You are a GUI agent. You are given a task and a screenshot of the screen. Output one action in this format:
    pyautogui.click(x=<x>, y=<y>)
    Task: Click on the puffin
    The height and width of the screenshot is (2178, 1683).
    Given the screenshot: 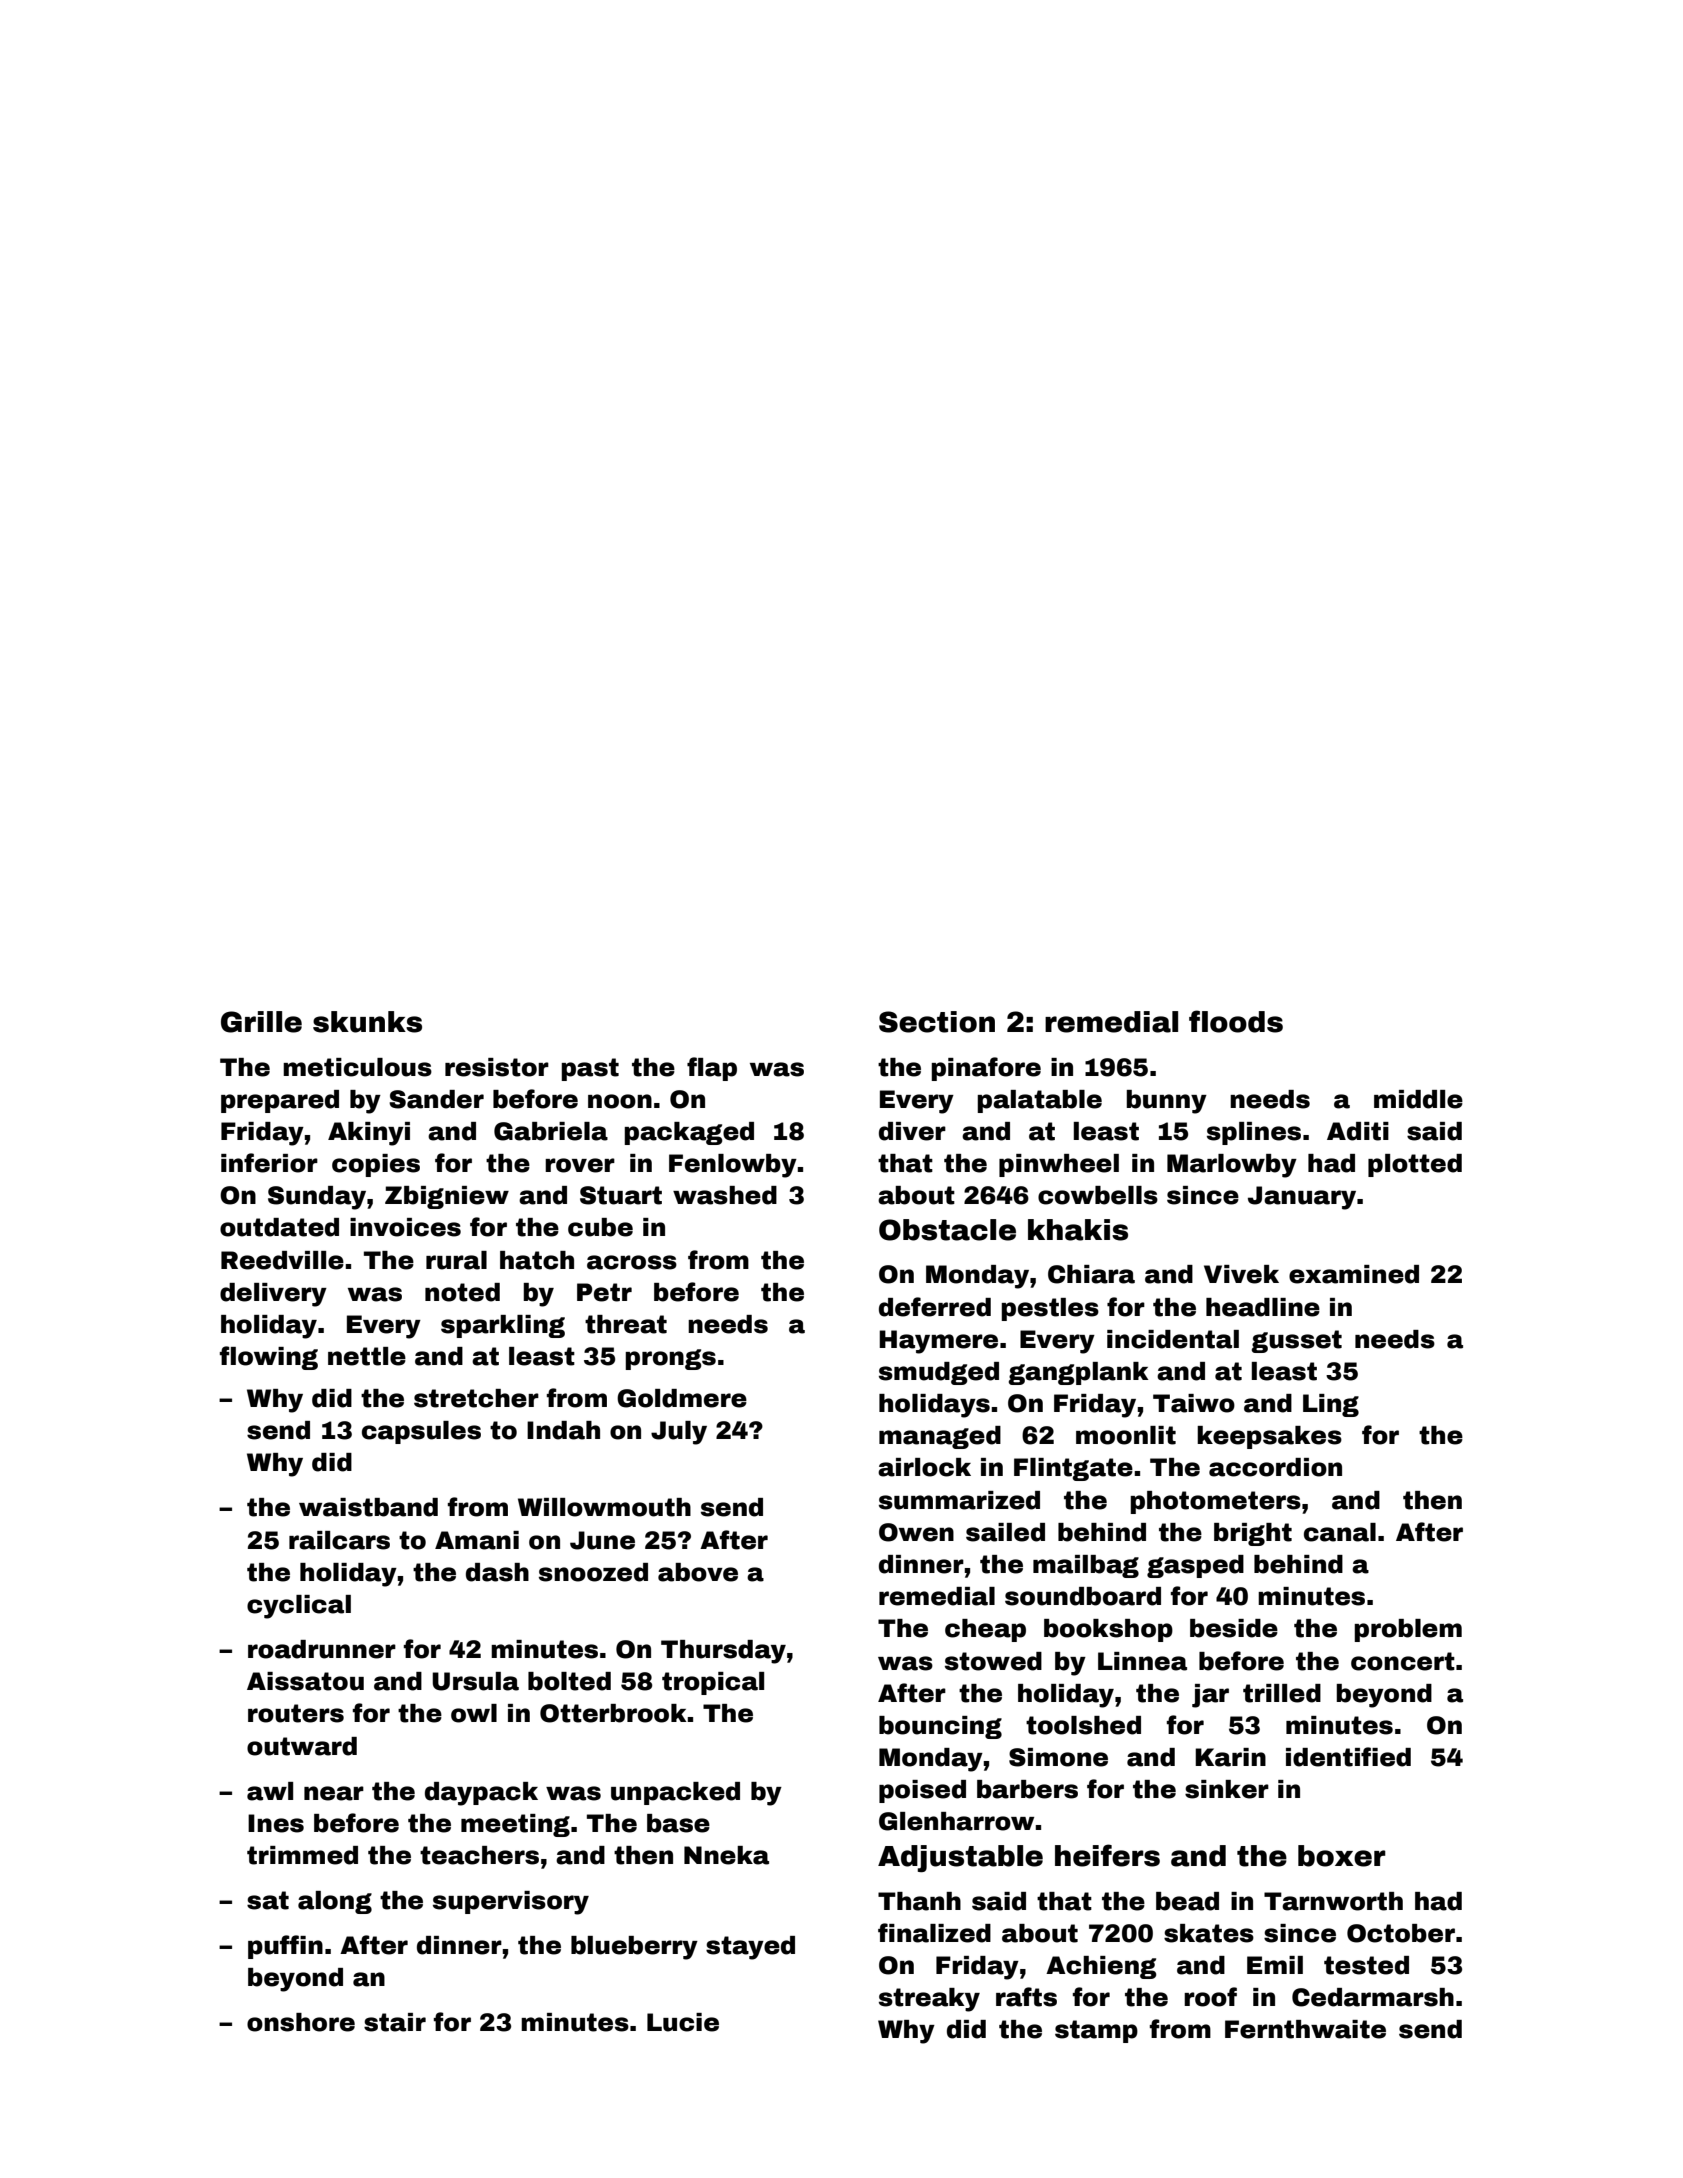 What is the action you would take?
    pyautogui.click(x=285, y=1947)
